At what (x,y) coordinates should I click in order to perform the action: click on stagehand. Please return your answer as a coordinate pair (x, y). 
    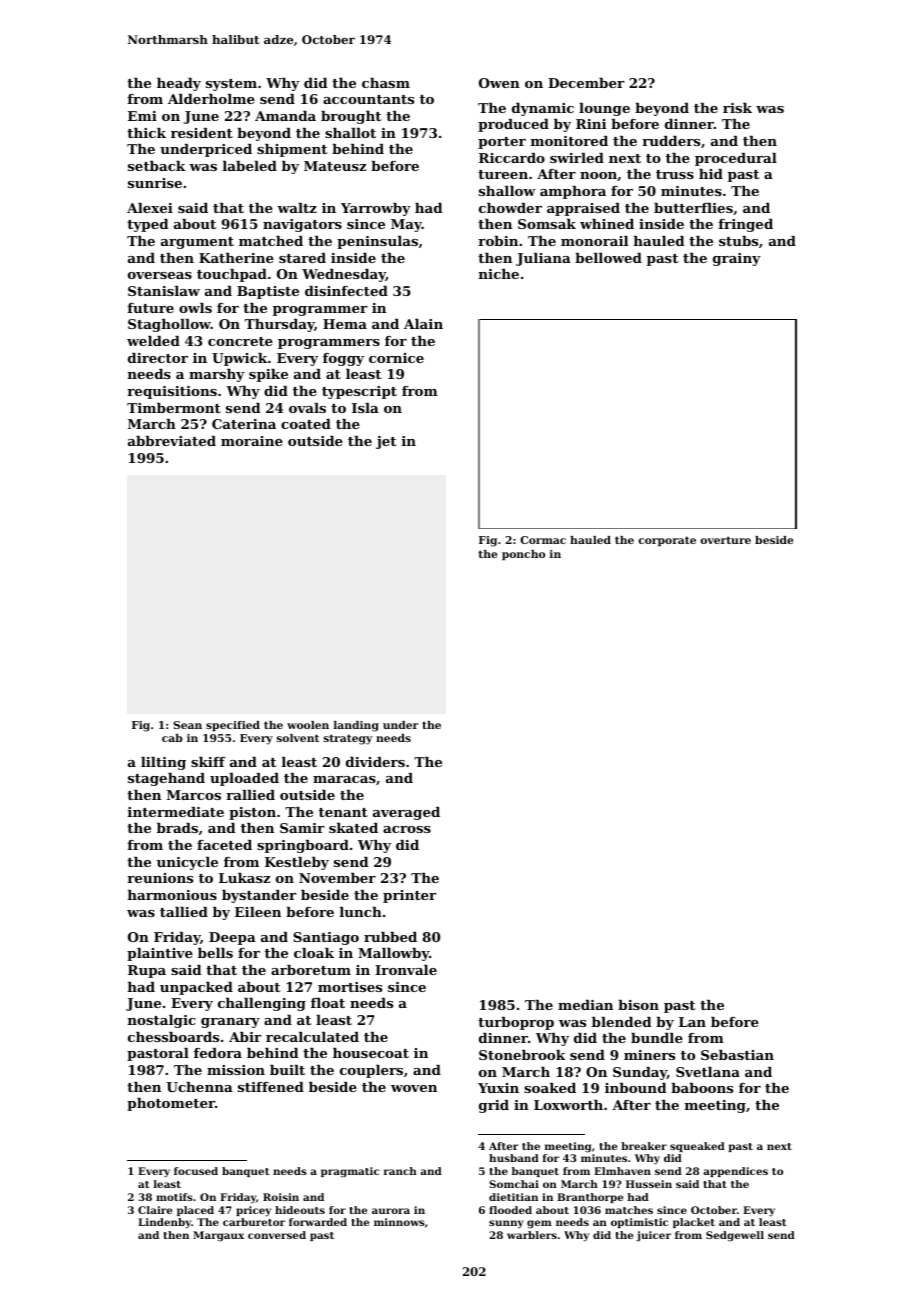
    Looking at the image, I should click on (166, 779).
